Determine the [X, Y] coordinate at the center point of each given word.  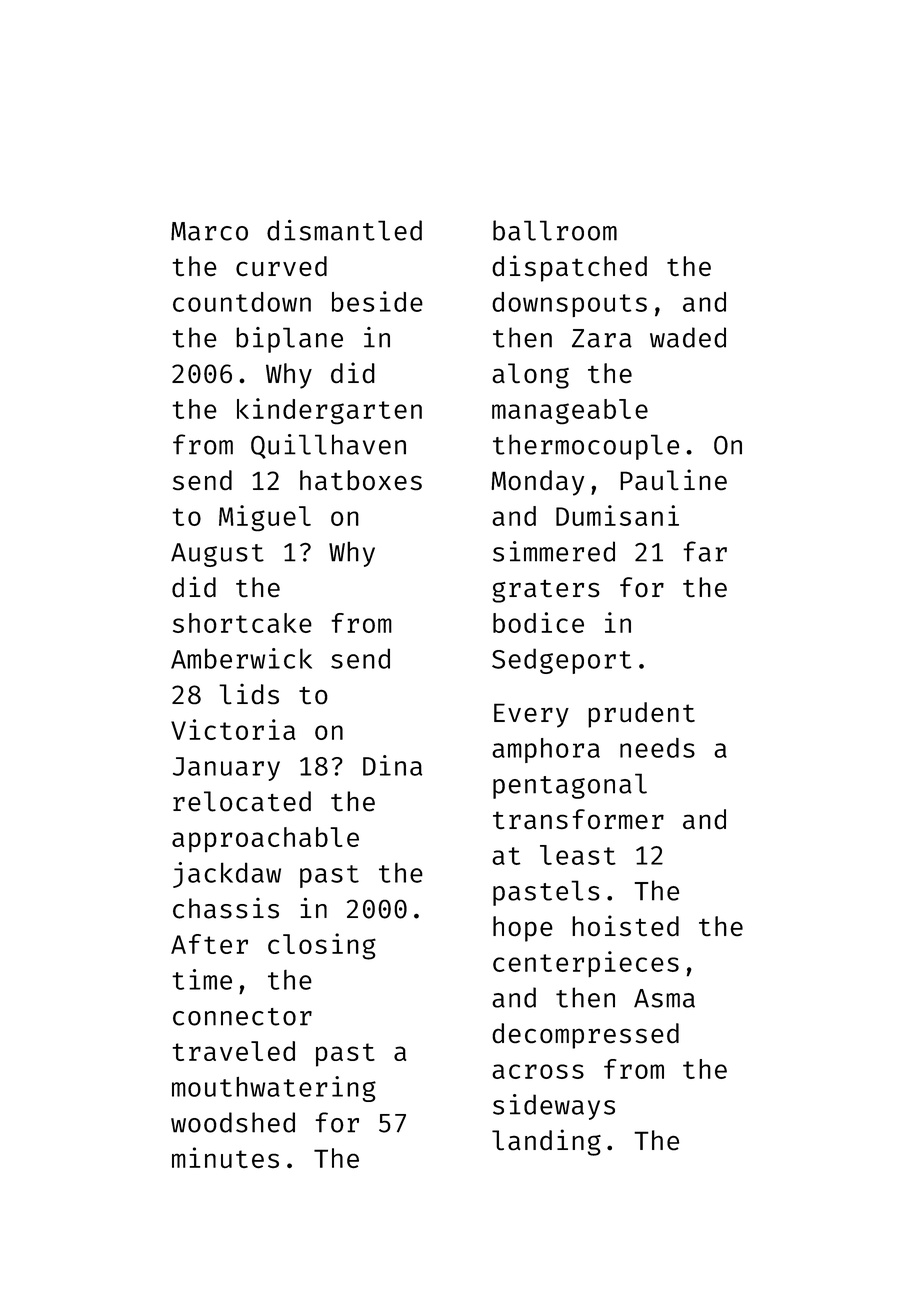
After [209, 944]
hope [523, 929]
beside [377, 301]
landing [546, 1142]
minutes [225, 1157]
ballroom [555, 230]
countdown [242, 302]
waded [688, 337]
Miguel [265, 518]
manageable [570, 411]
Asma [664, 998]
